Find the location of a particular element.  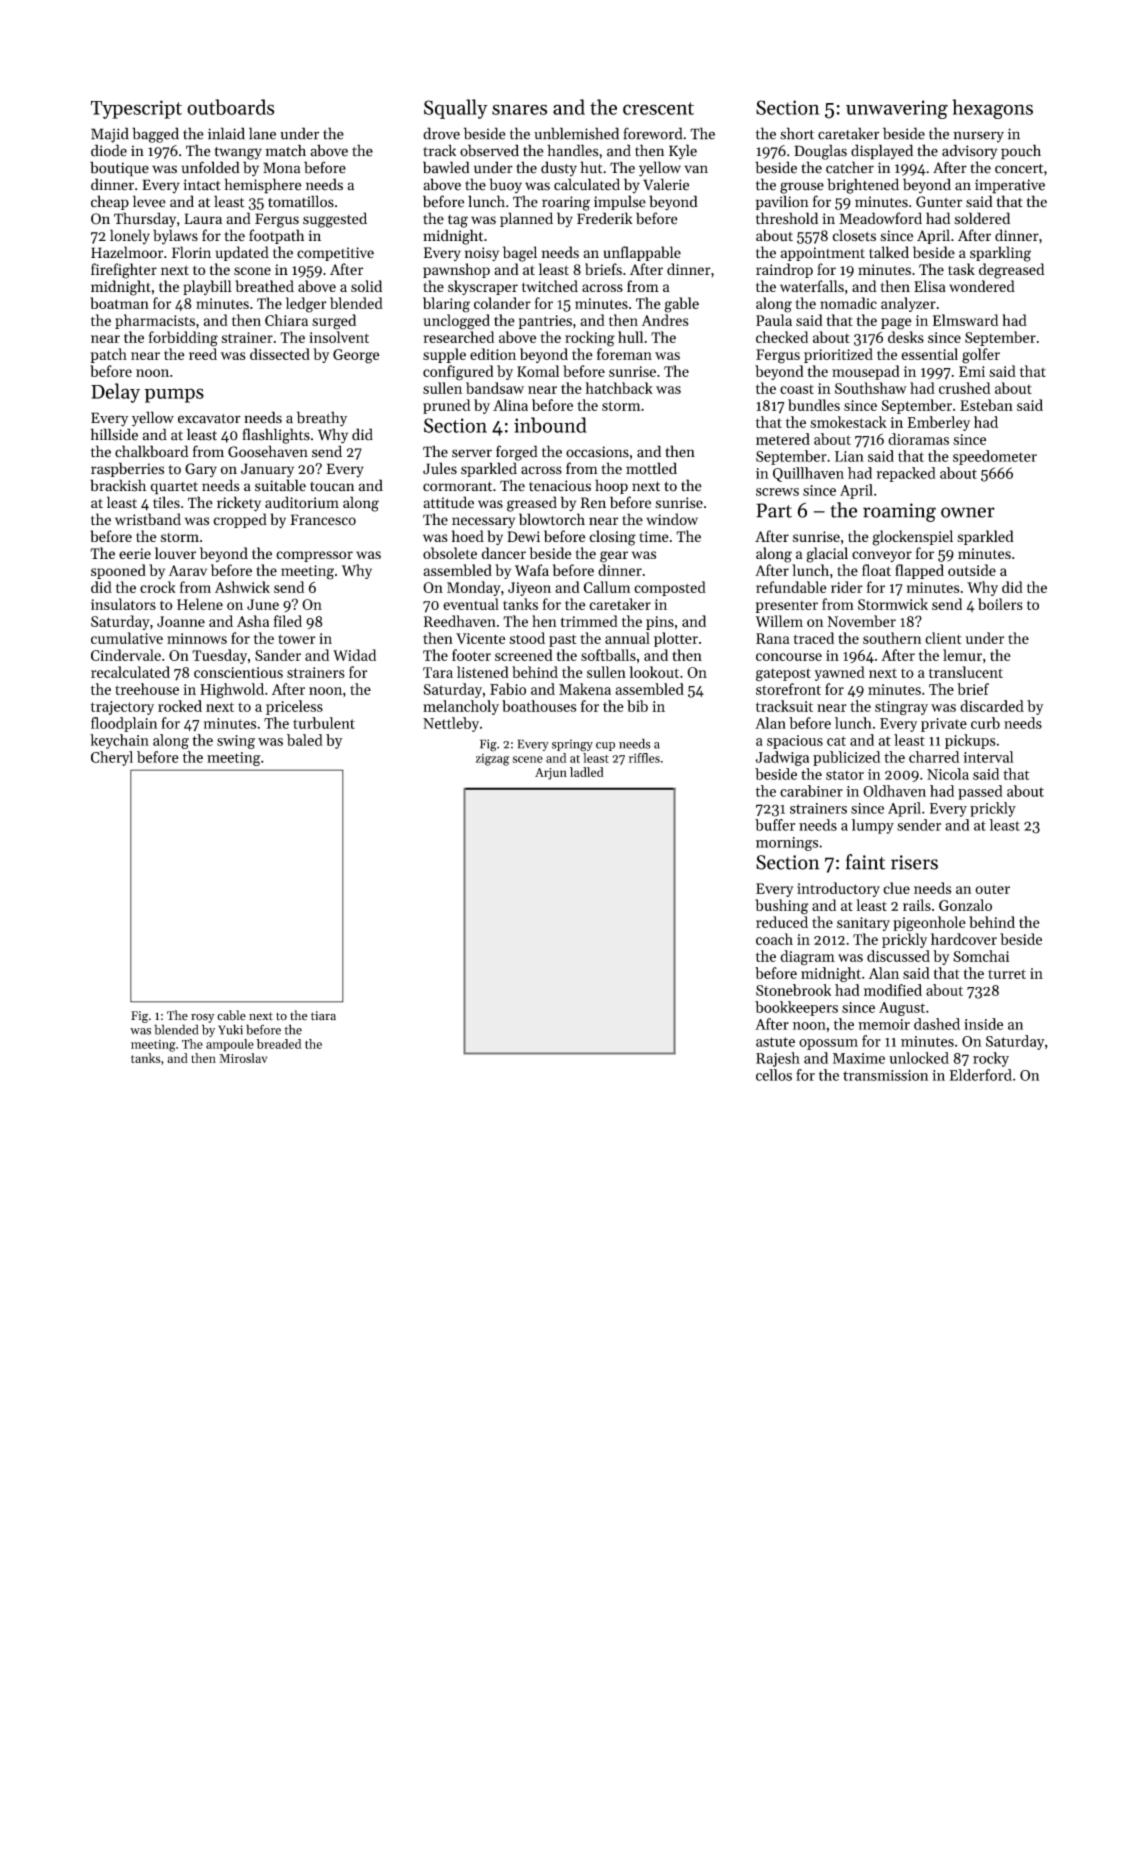

Cheryl is located at coordinates (112, 758).
